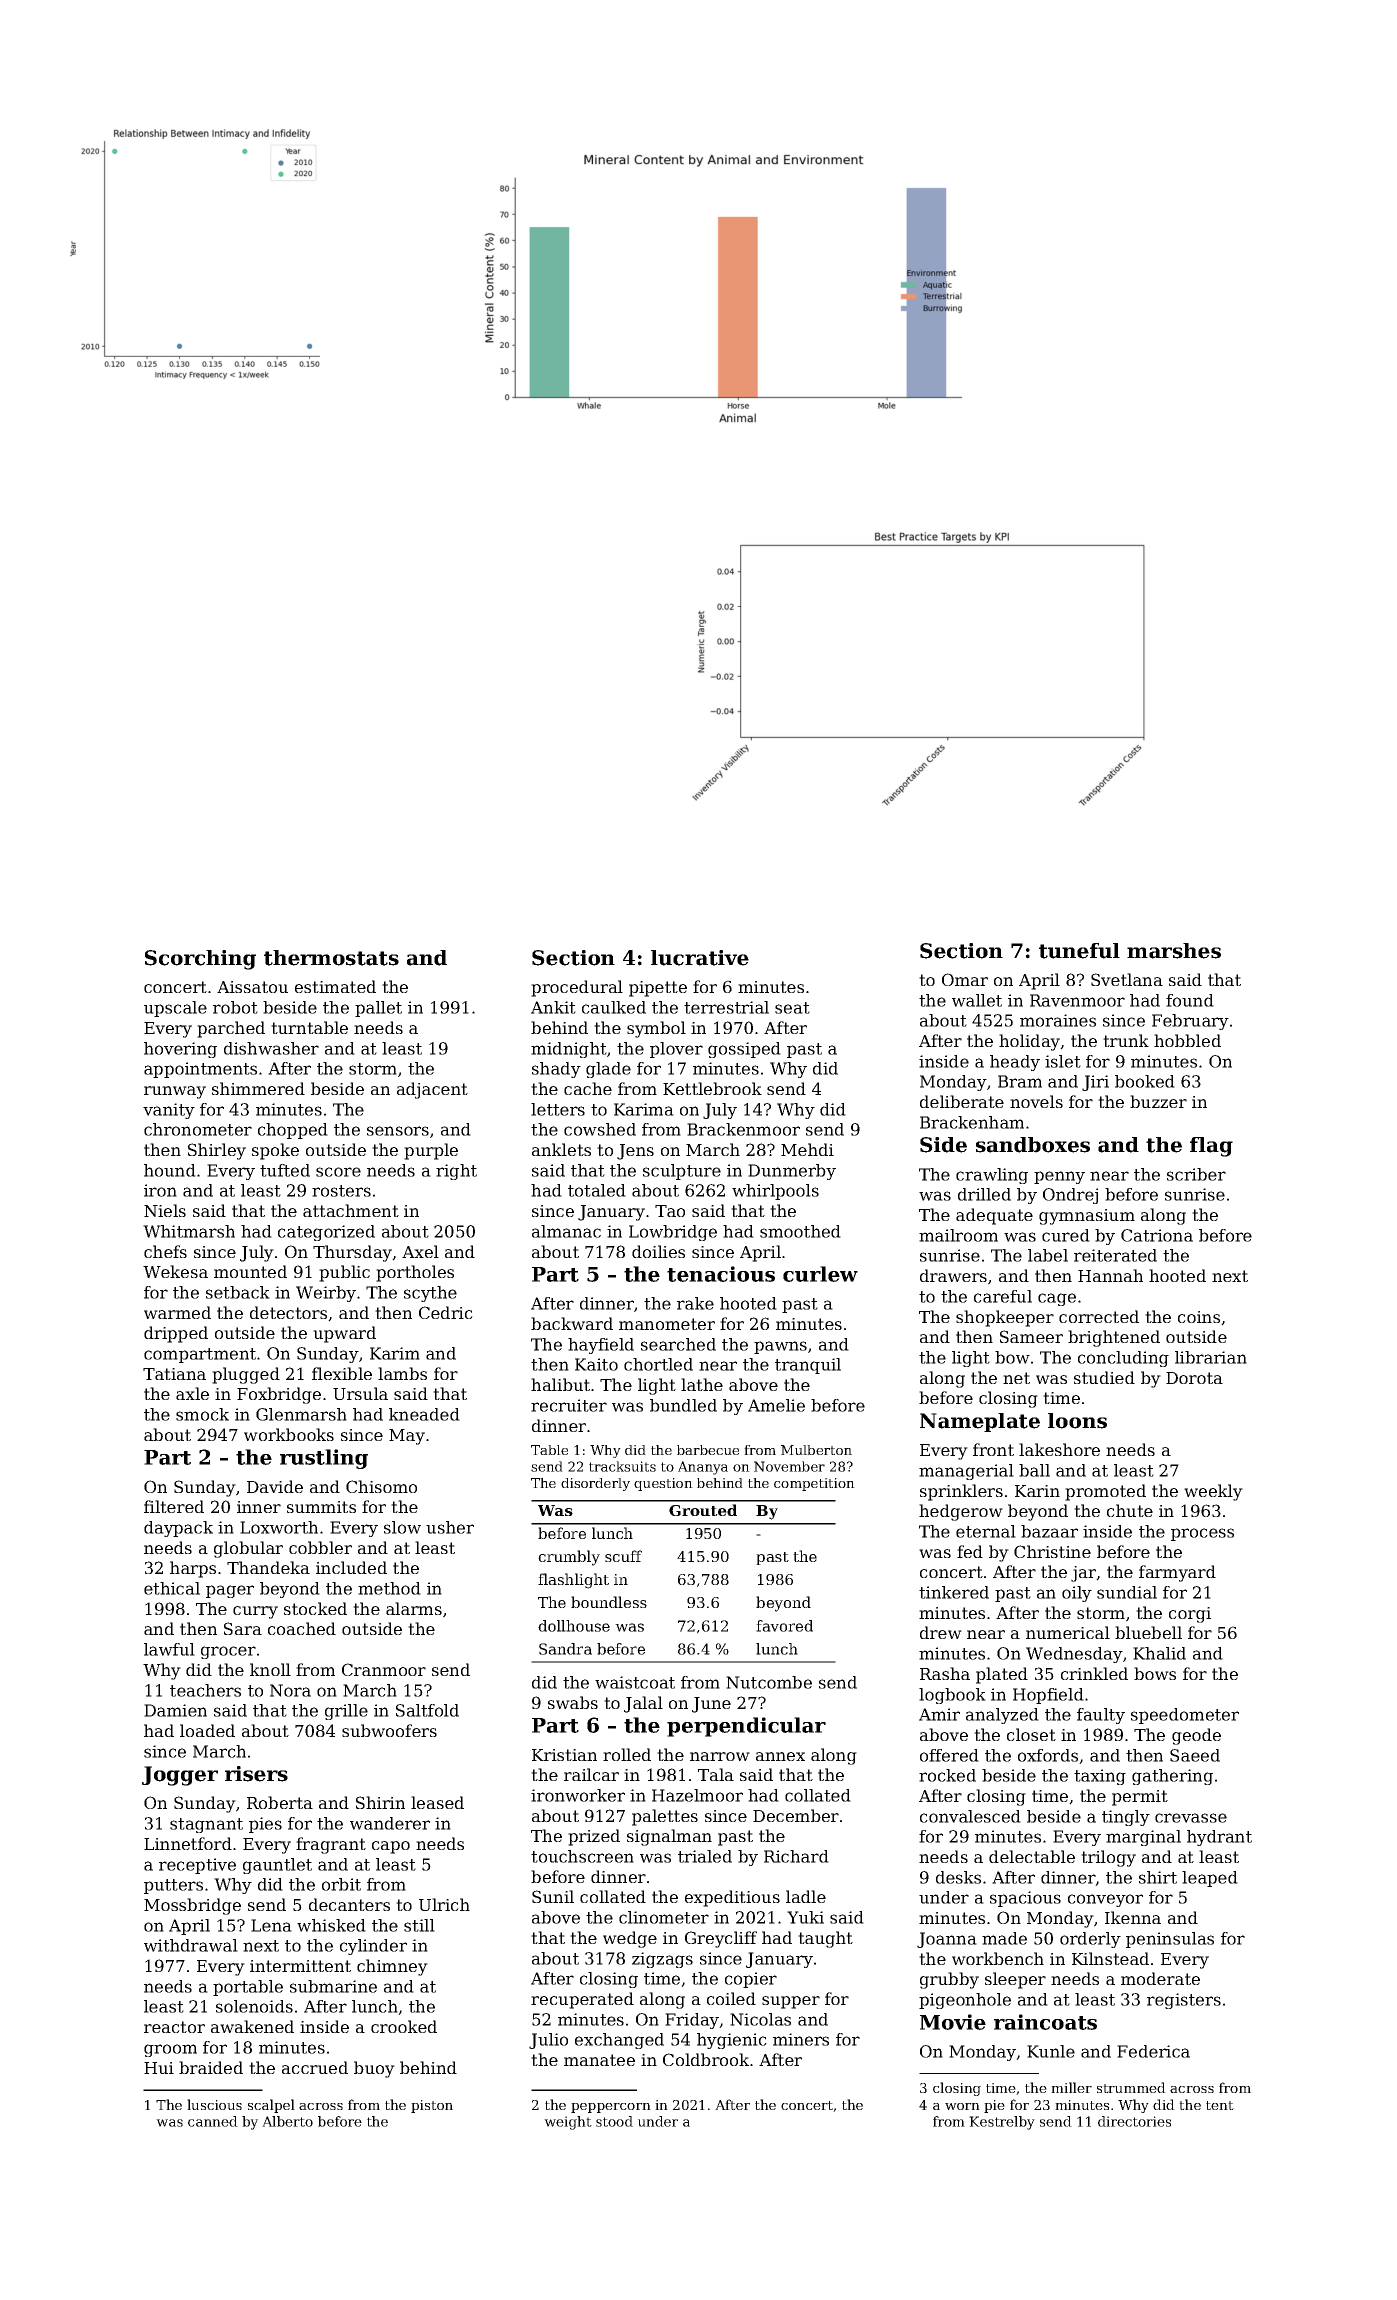 The width and height of the screenshot is (1397, 2300). Describe the element at coordinates (1196, 1174) in the screenshot. I see `scriber` at that location.
